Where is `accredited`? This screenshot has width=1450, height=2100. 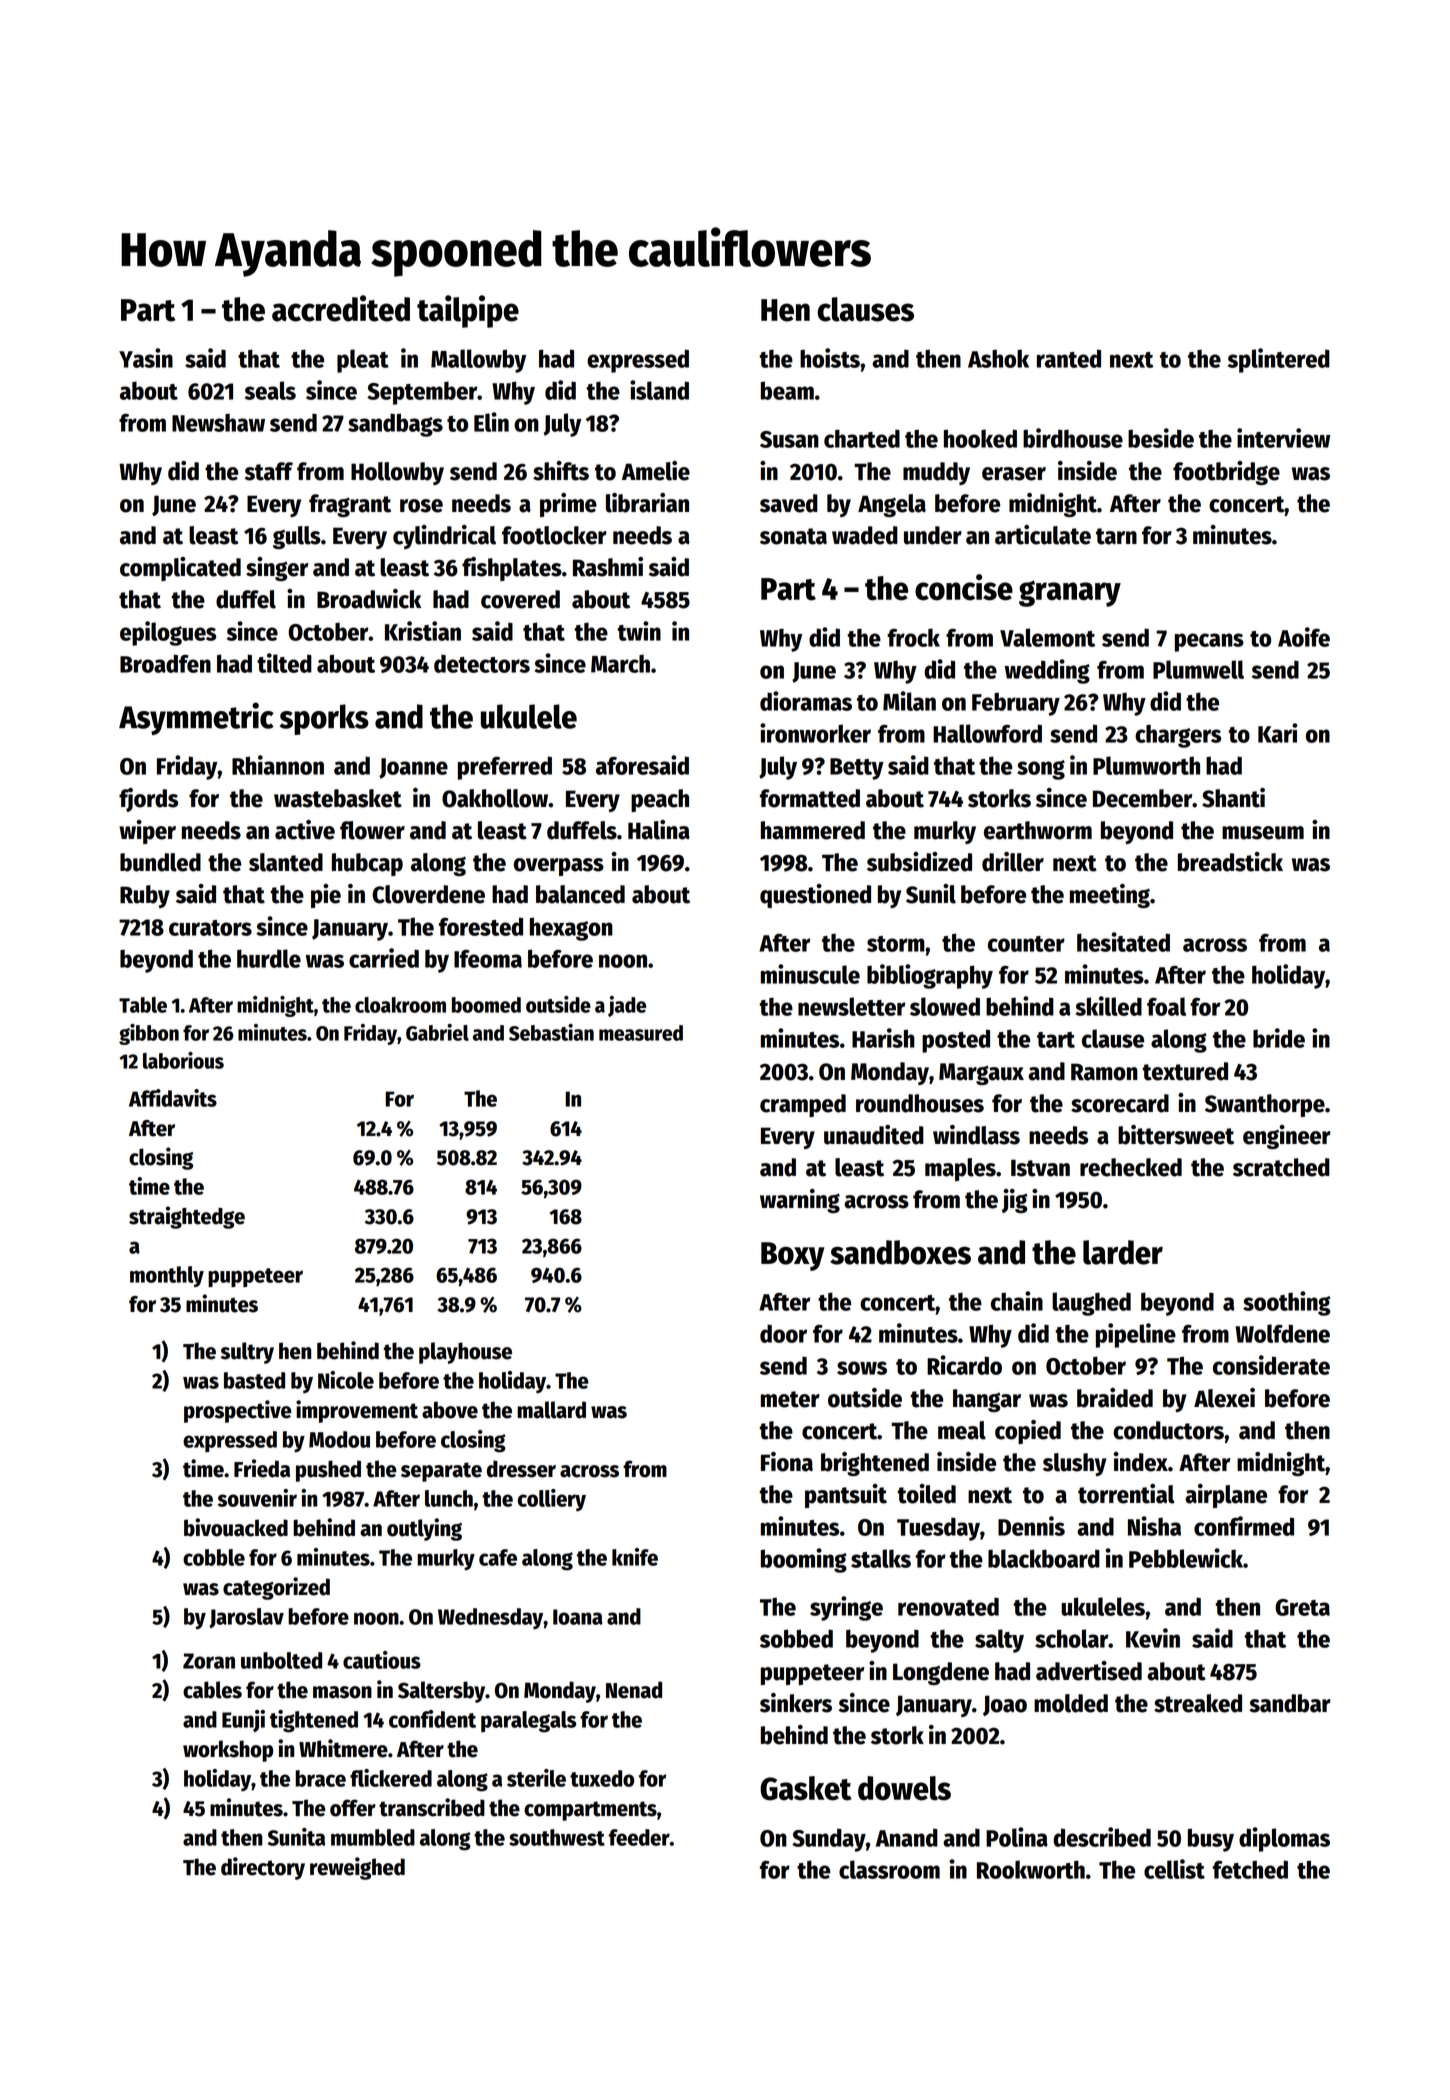 accredited is located at coordinates (341, 308).
